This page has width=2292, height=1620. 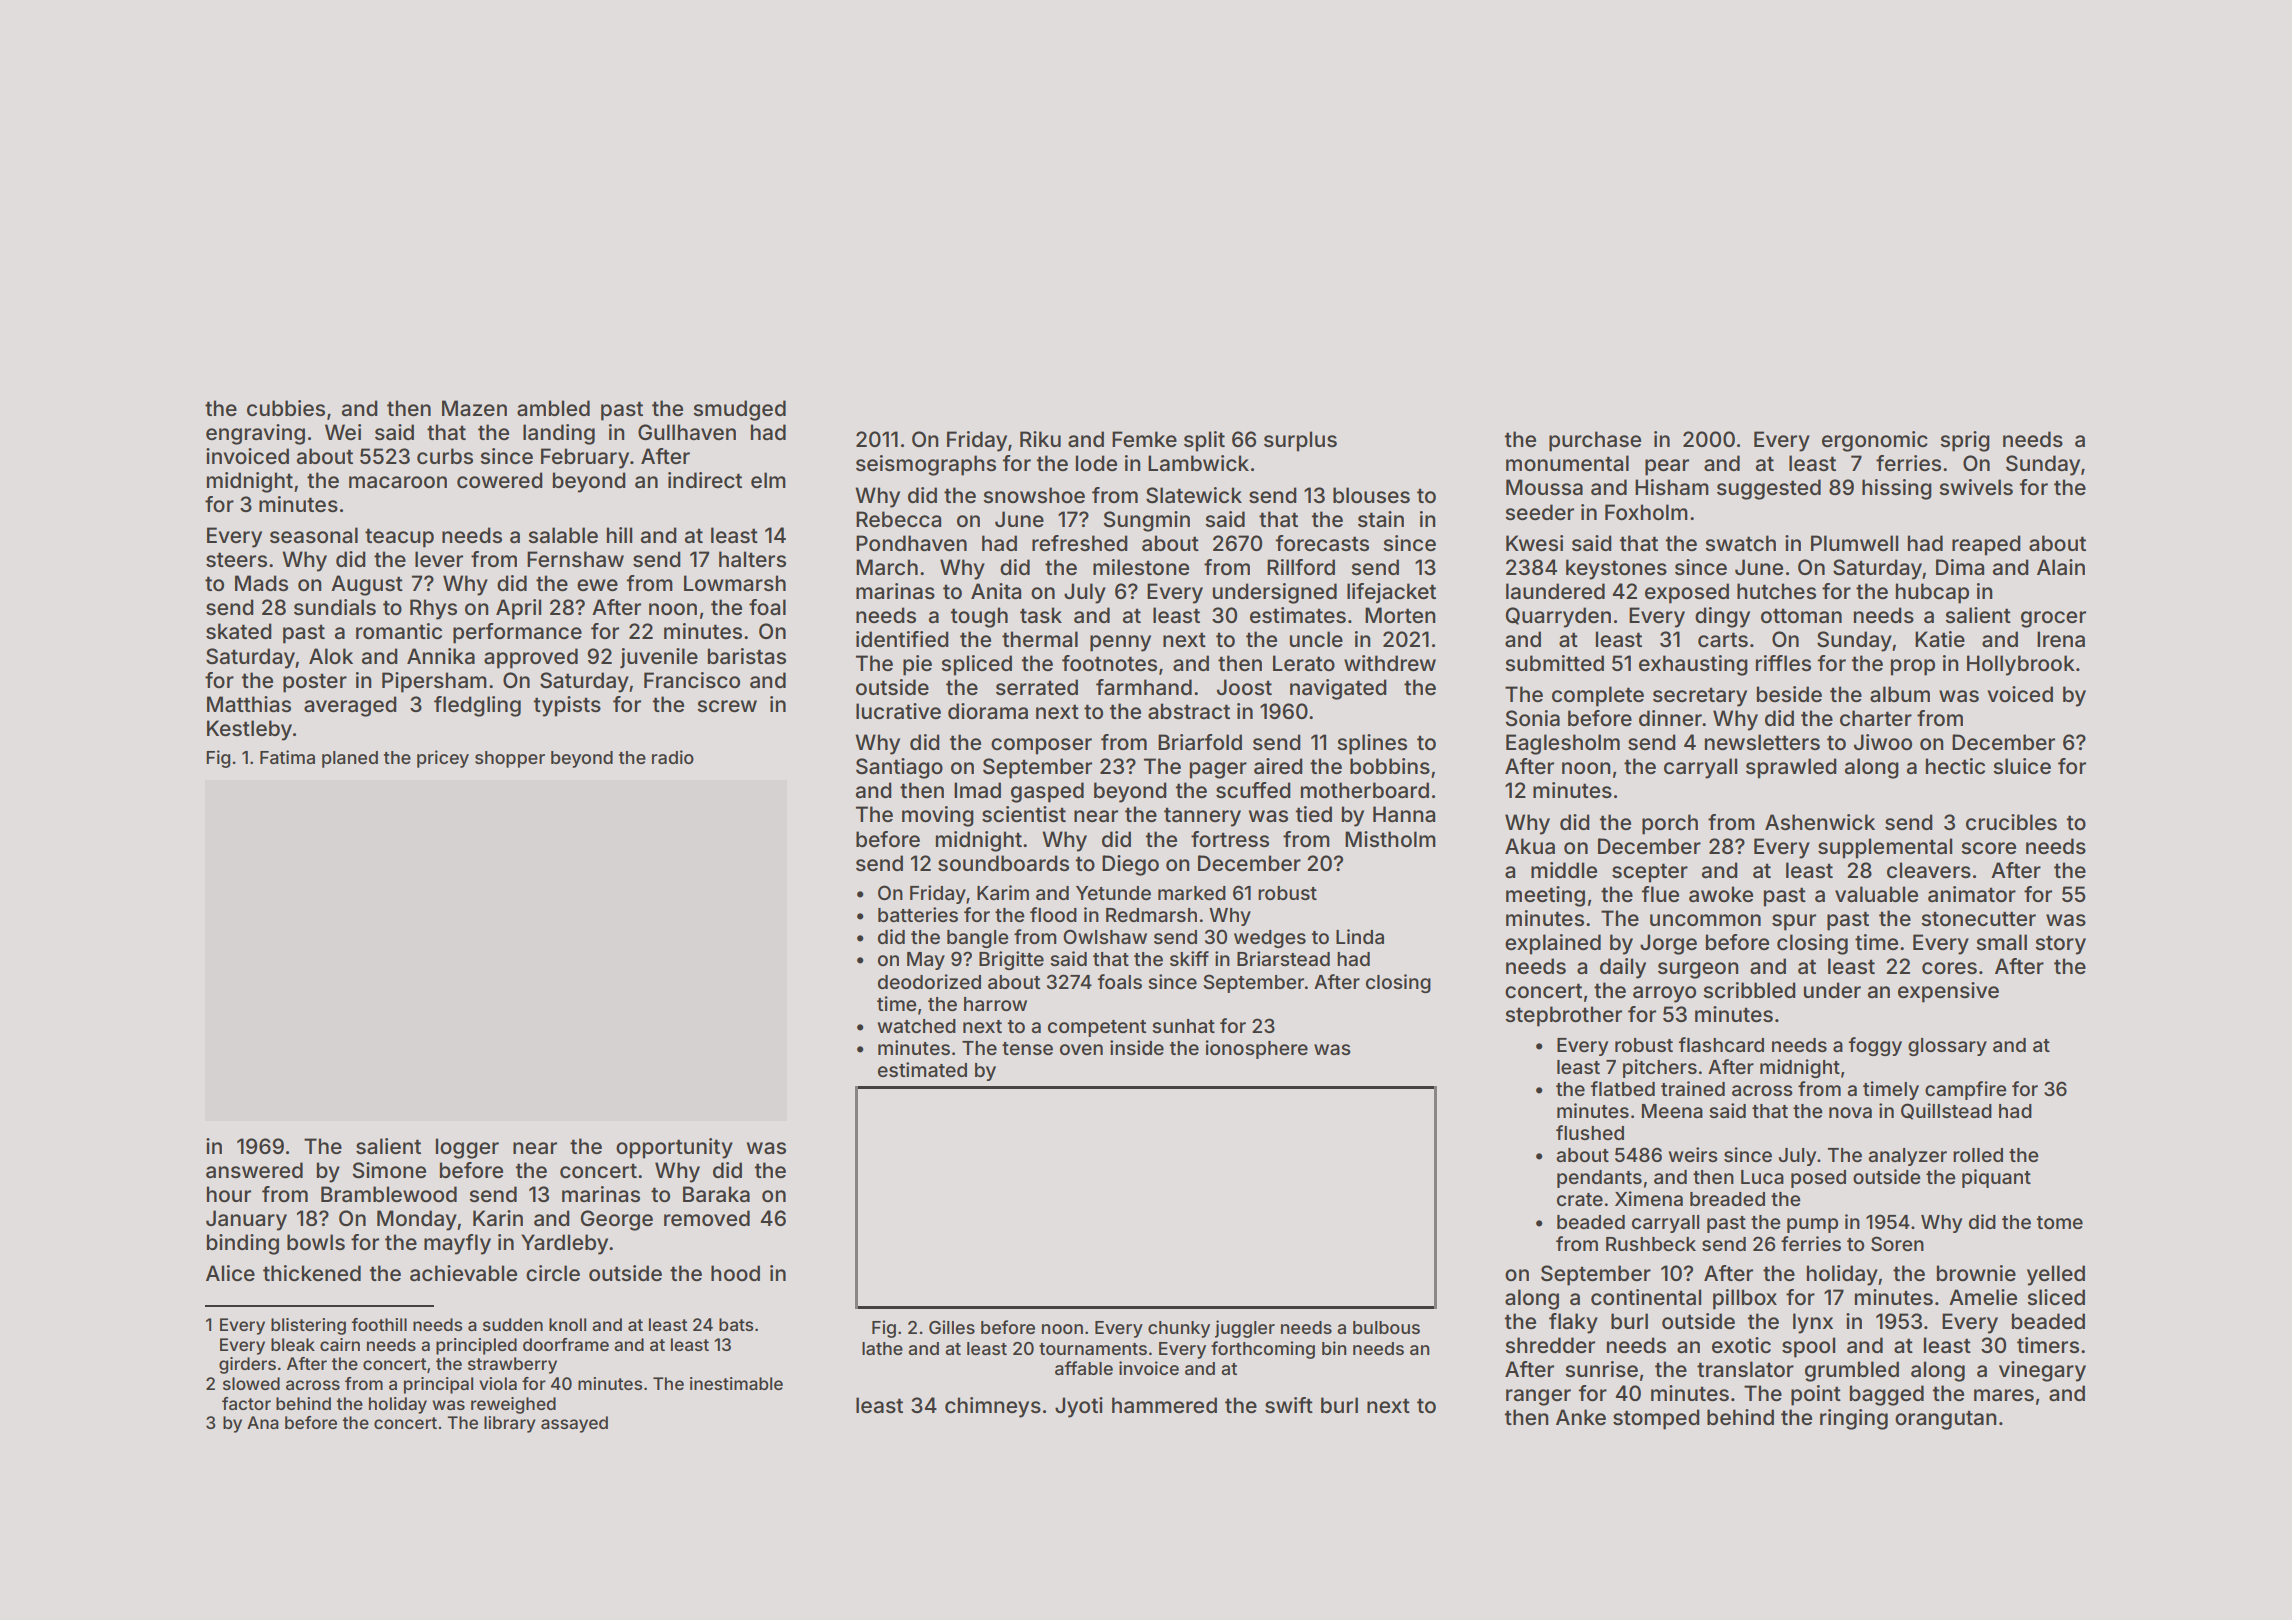 What do you see at coordinates (510, 1424) in the page?
I see `library` at bounding box center [510, 1424].
